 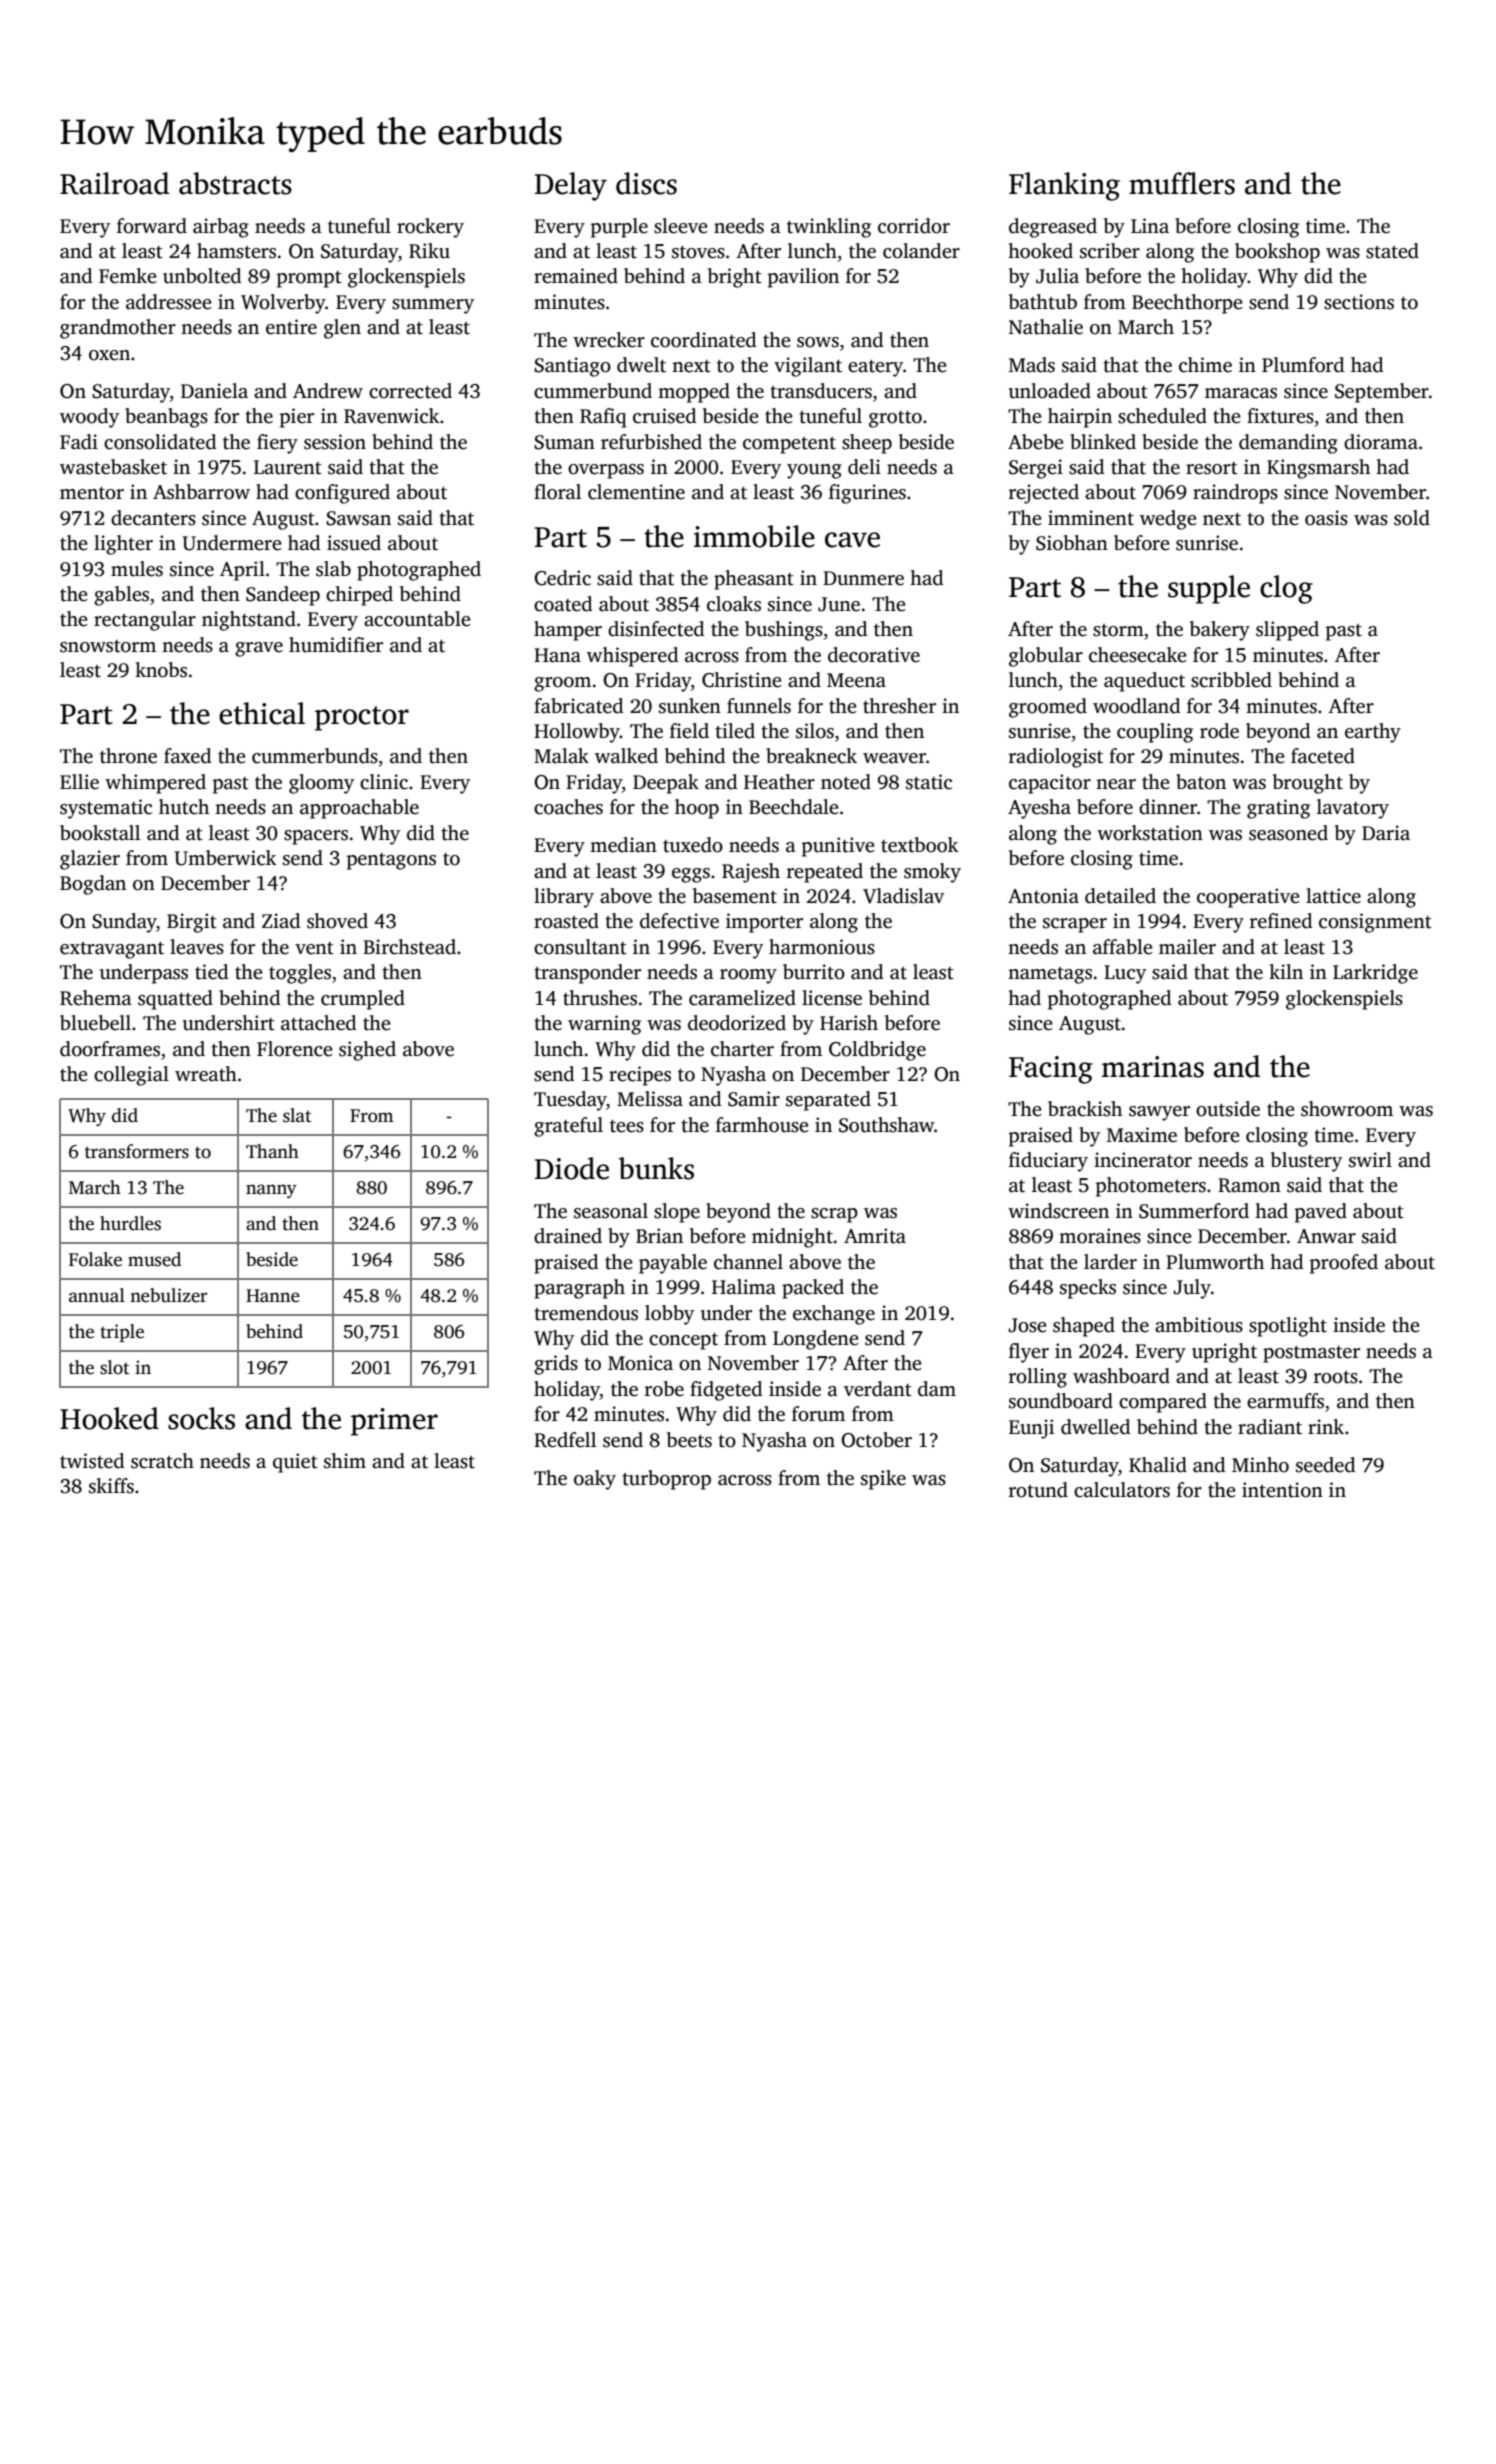 I want to click on abstracts, so click(x=235, y=183).
